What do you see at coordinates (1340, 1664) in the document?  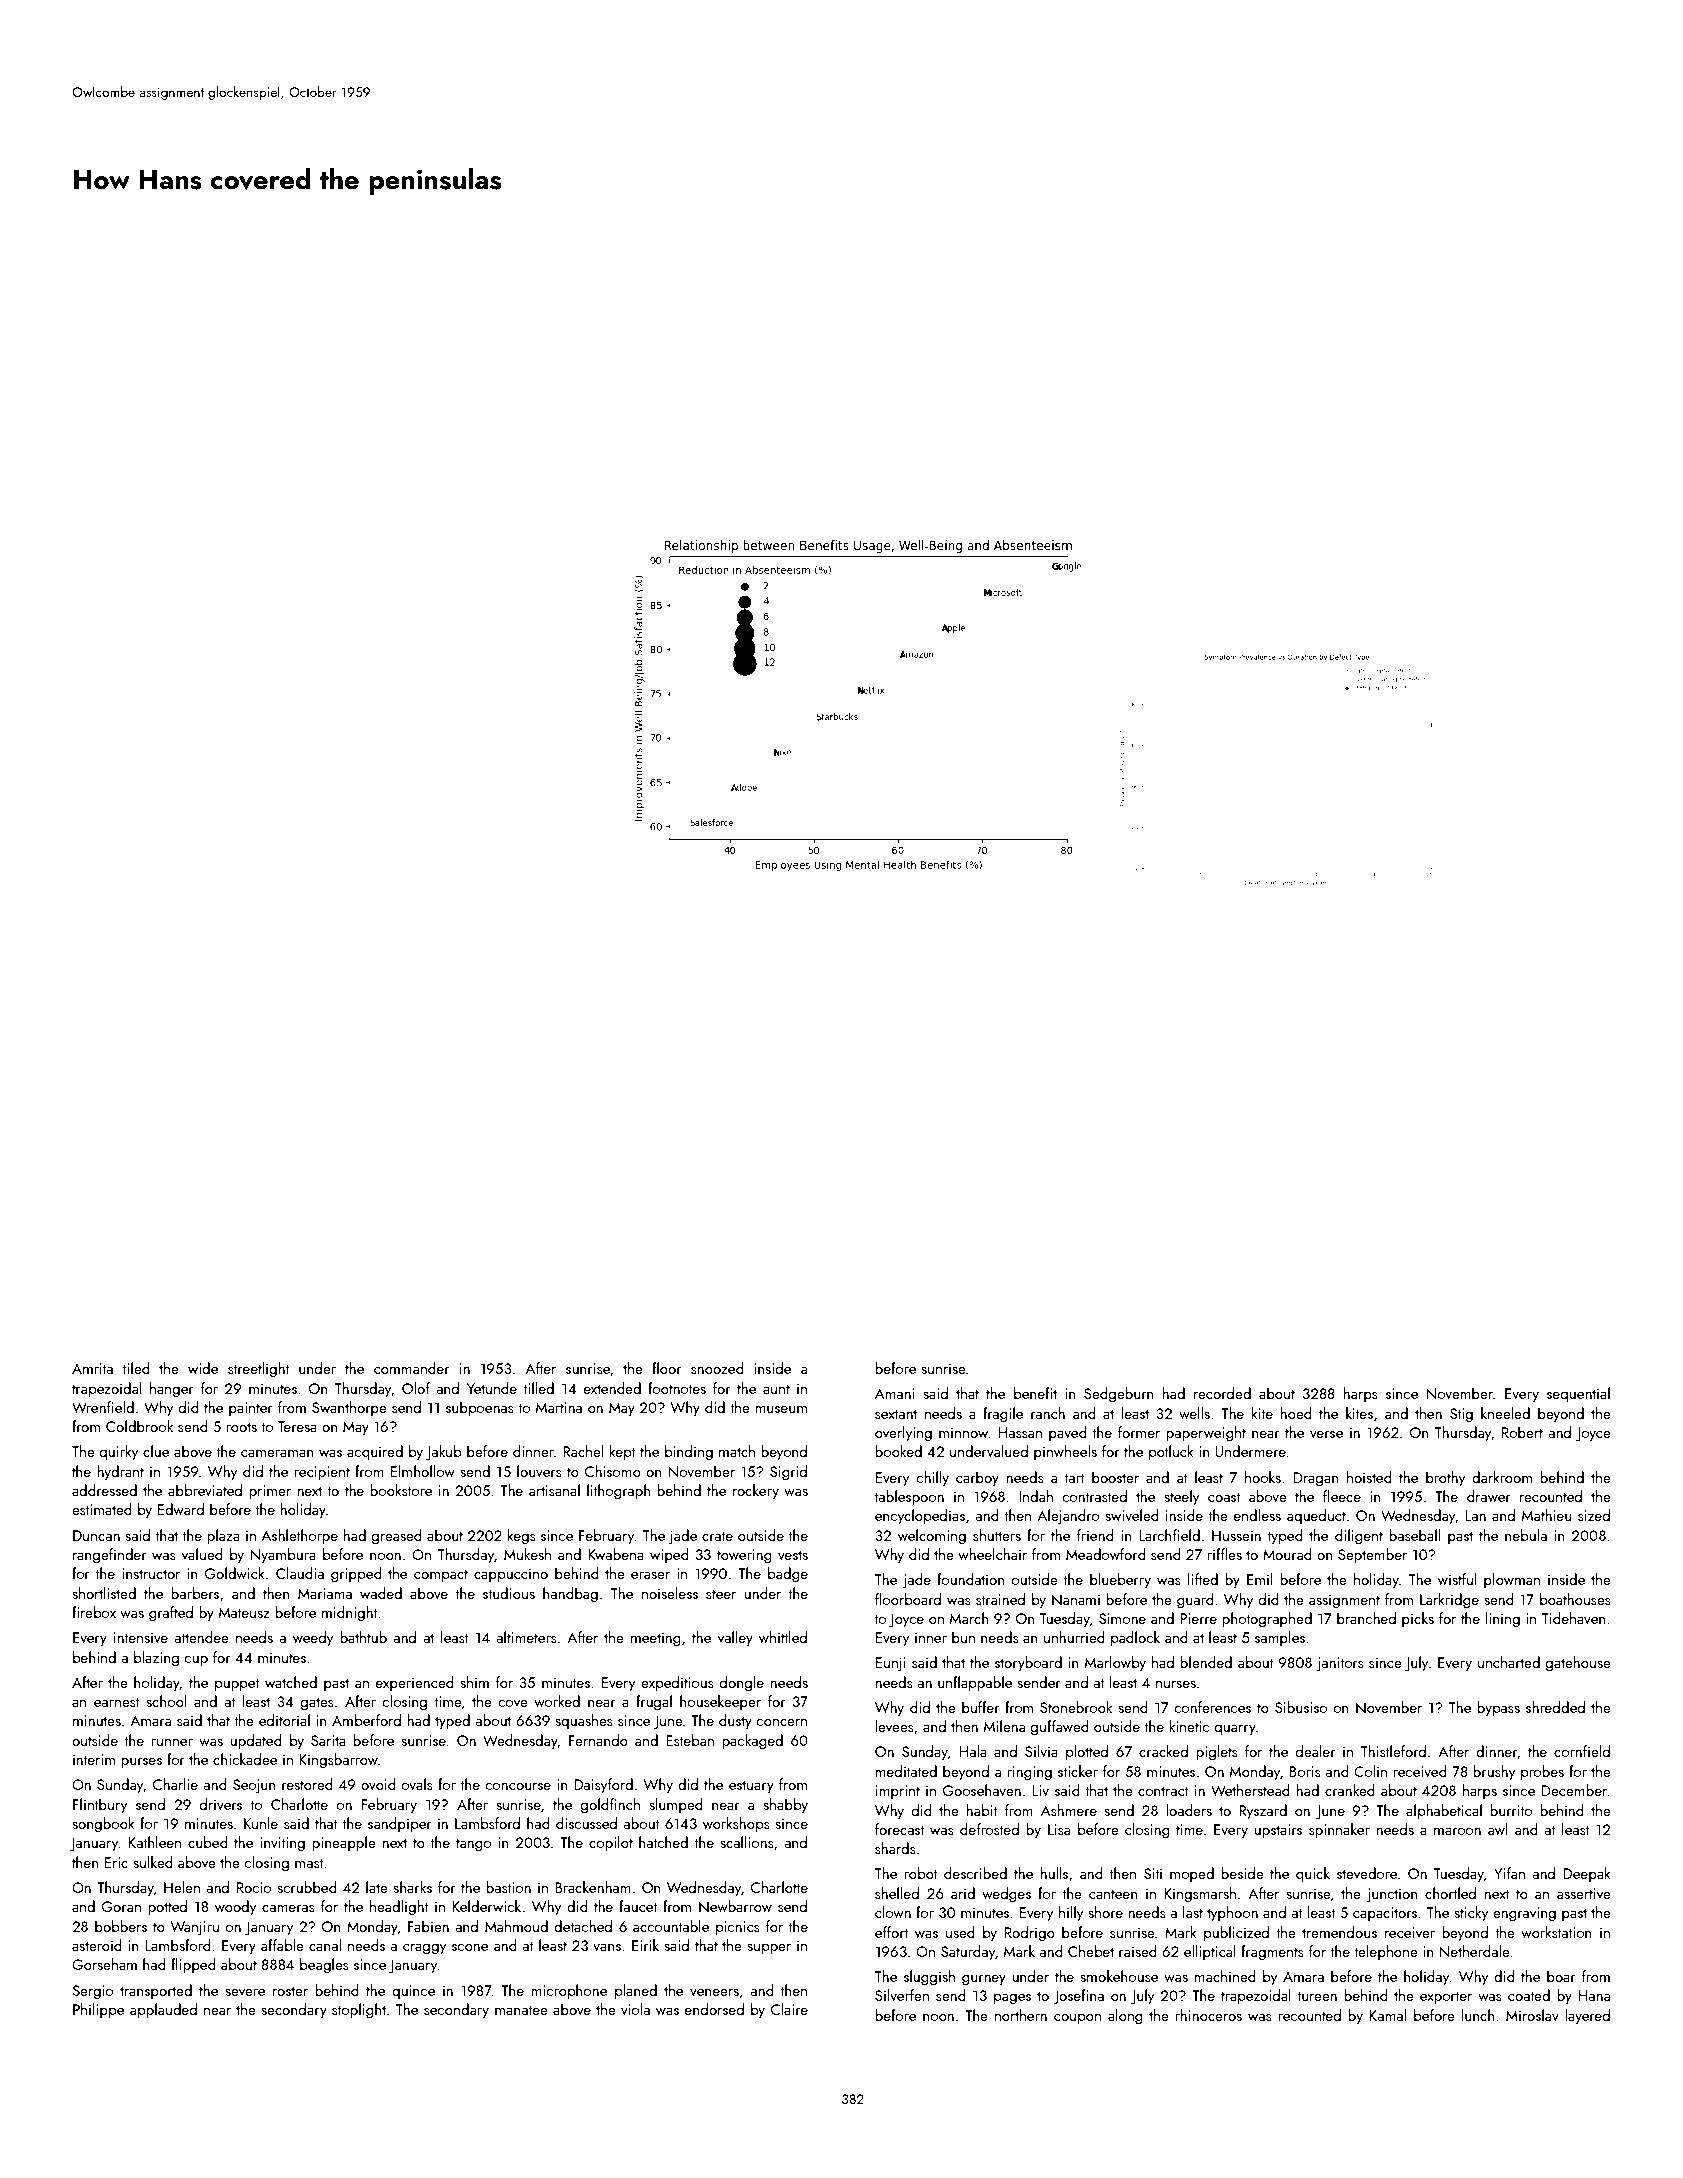 I see `janitors` at bounding box center [1340, 1664].
